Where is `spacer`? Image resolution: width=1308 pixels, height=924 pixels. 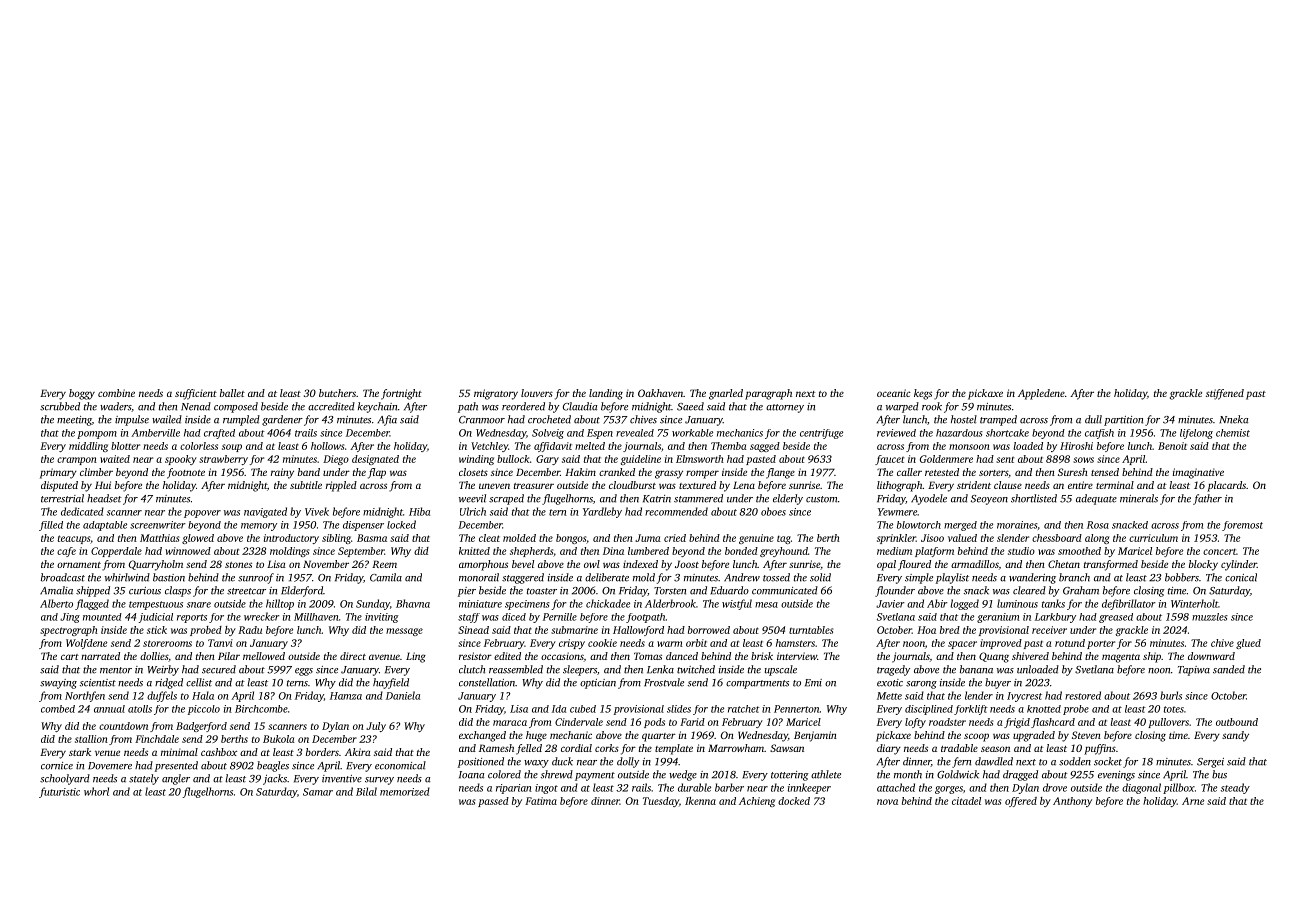 spacer is located at coordinates (962, 645).
